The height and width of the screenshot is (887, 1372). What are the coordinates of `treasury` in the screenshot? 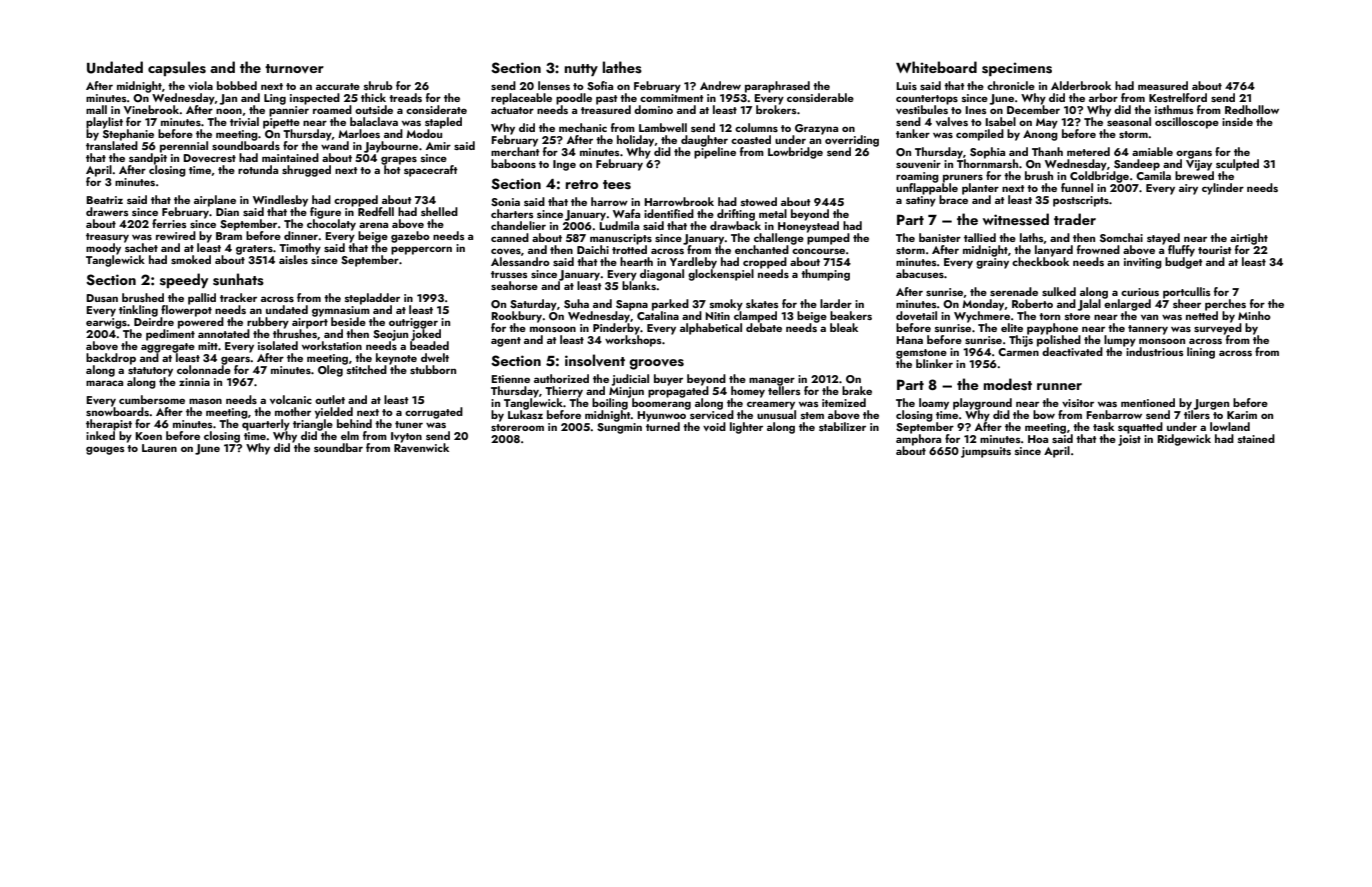 It's located at (107, 238).
